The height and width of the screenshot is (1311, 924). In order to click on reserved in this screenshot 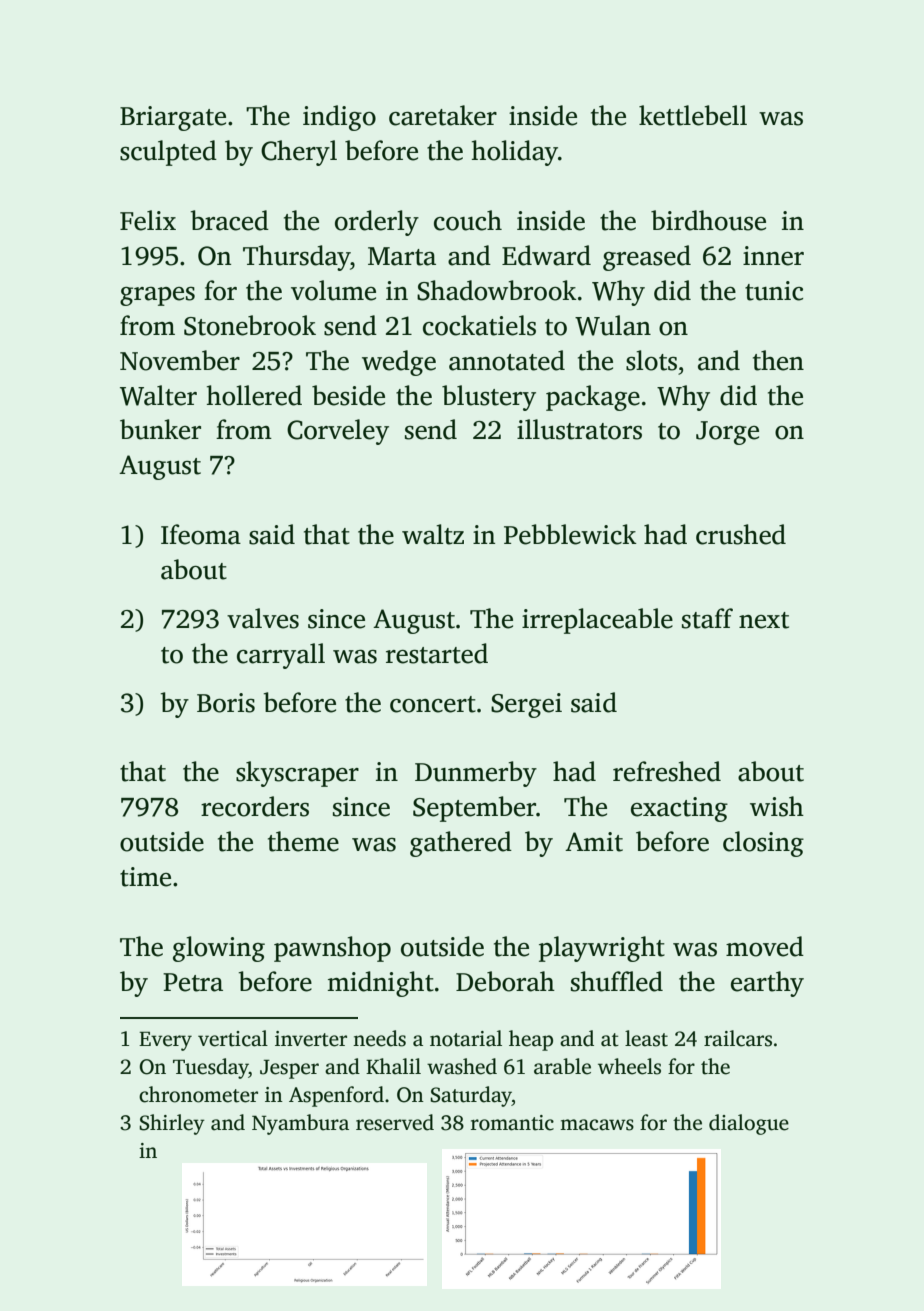, I will do `click(395, 1122)`.
